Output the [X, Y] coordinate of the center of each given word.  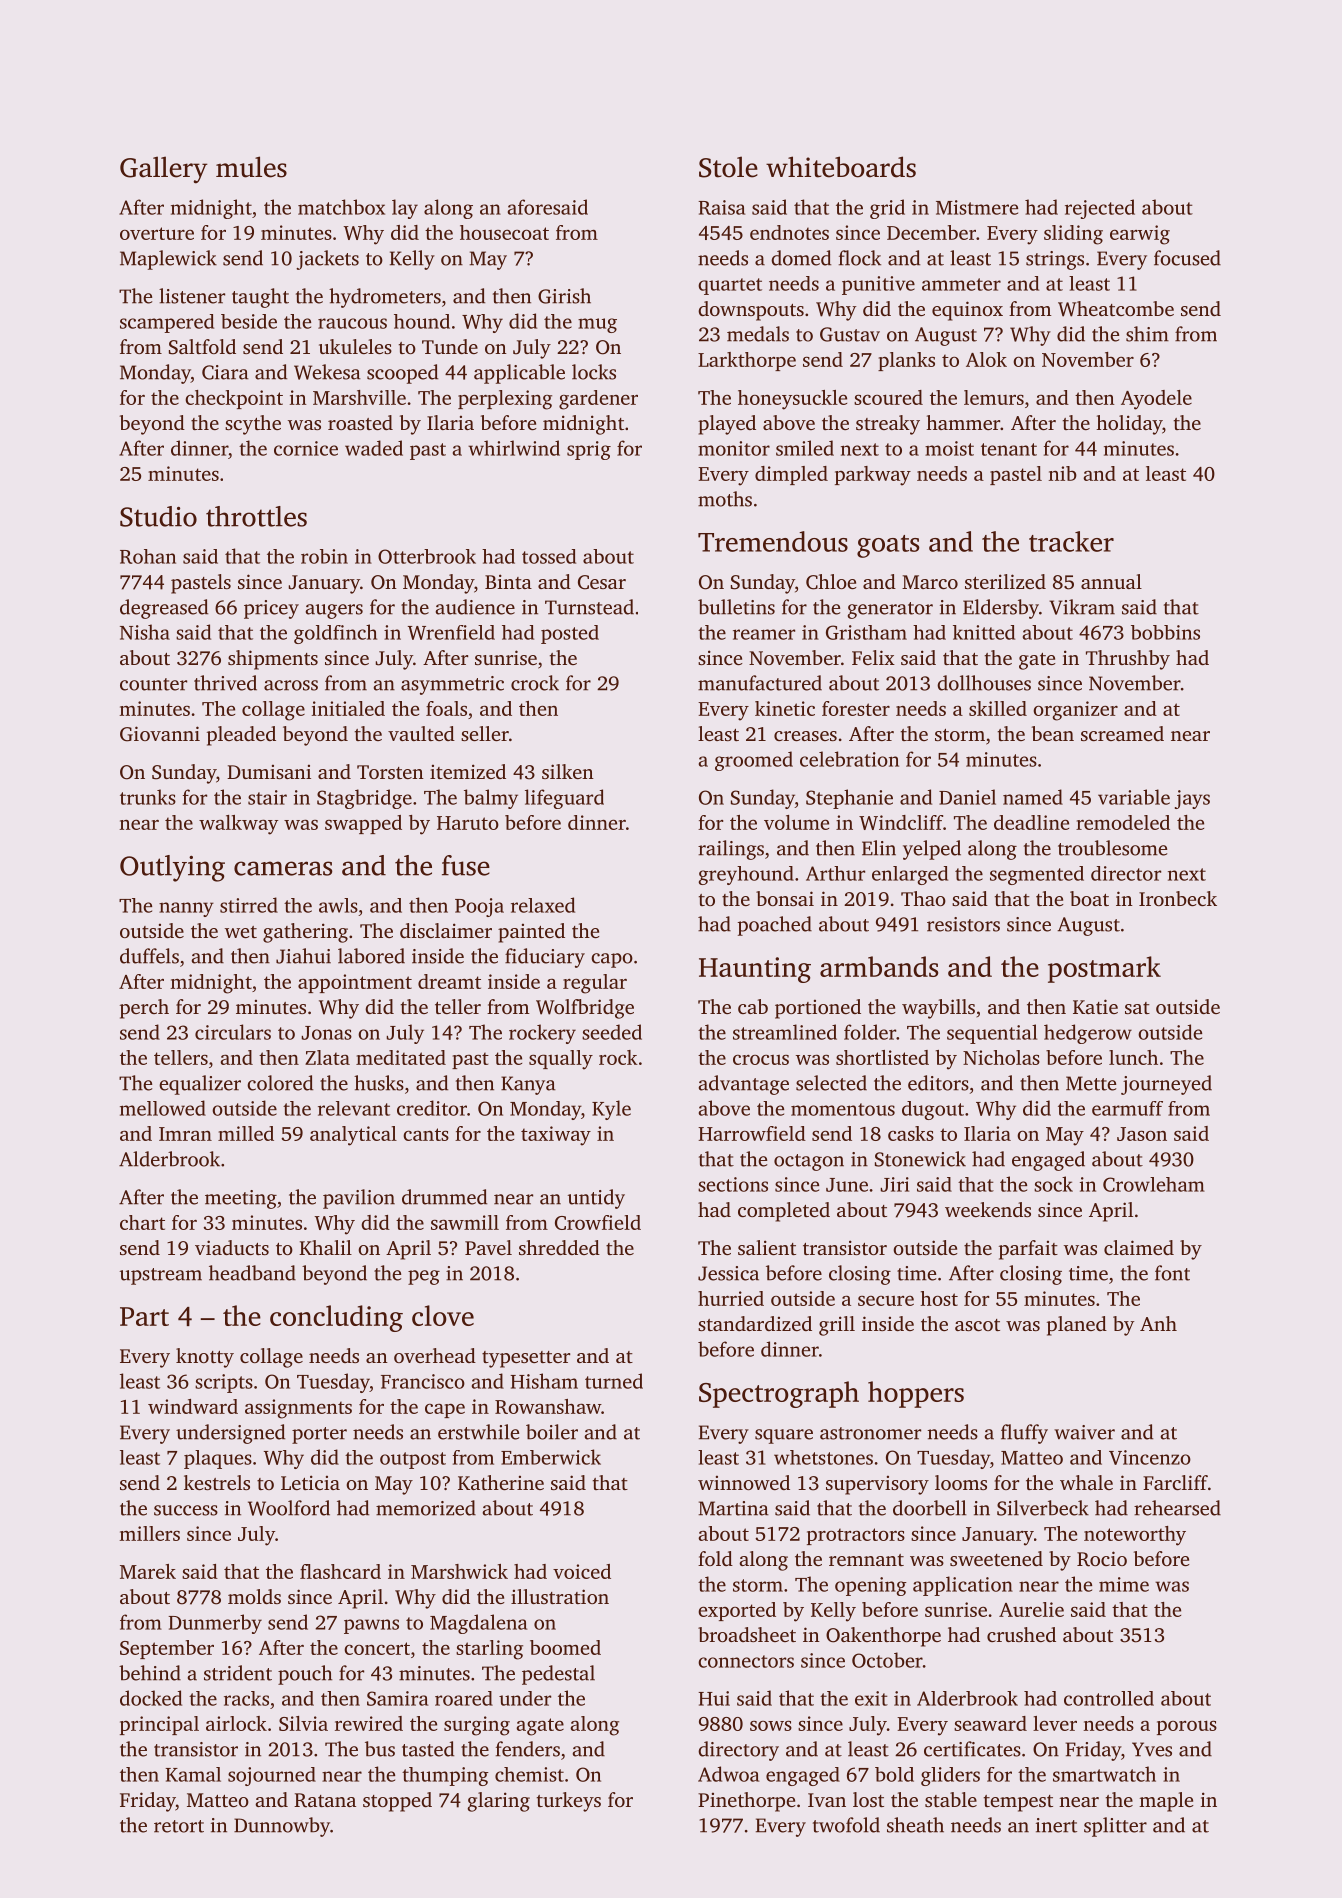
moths [725, 499]
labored [371, 956]
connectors [746, 1661]
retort [179, 1826]
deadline [1031, 822]
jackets [327, 260]
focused [1187, 258]
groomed [754, 761]
